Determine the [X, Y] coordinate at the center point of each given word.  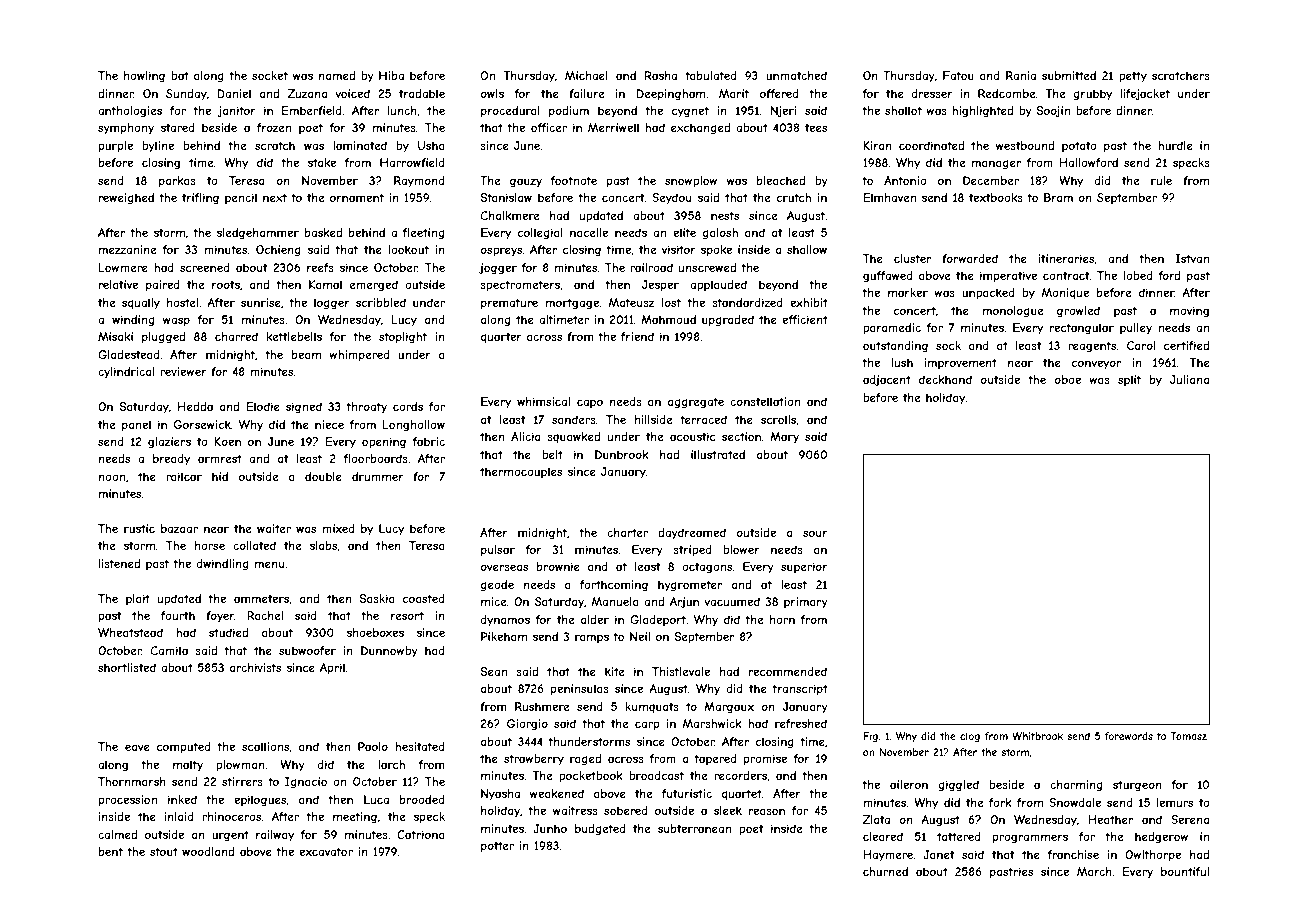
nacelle [589, 232]
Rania [1021, 75]
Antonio [905, 180]
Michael [586, 75]
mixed [338, 528]
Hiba [391, 75]
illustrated [718, 454]
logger [332, 304]
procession [128, 801]
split [1129, 380]
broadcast [656, 775]
